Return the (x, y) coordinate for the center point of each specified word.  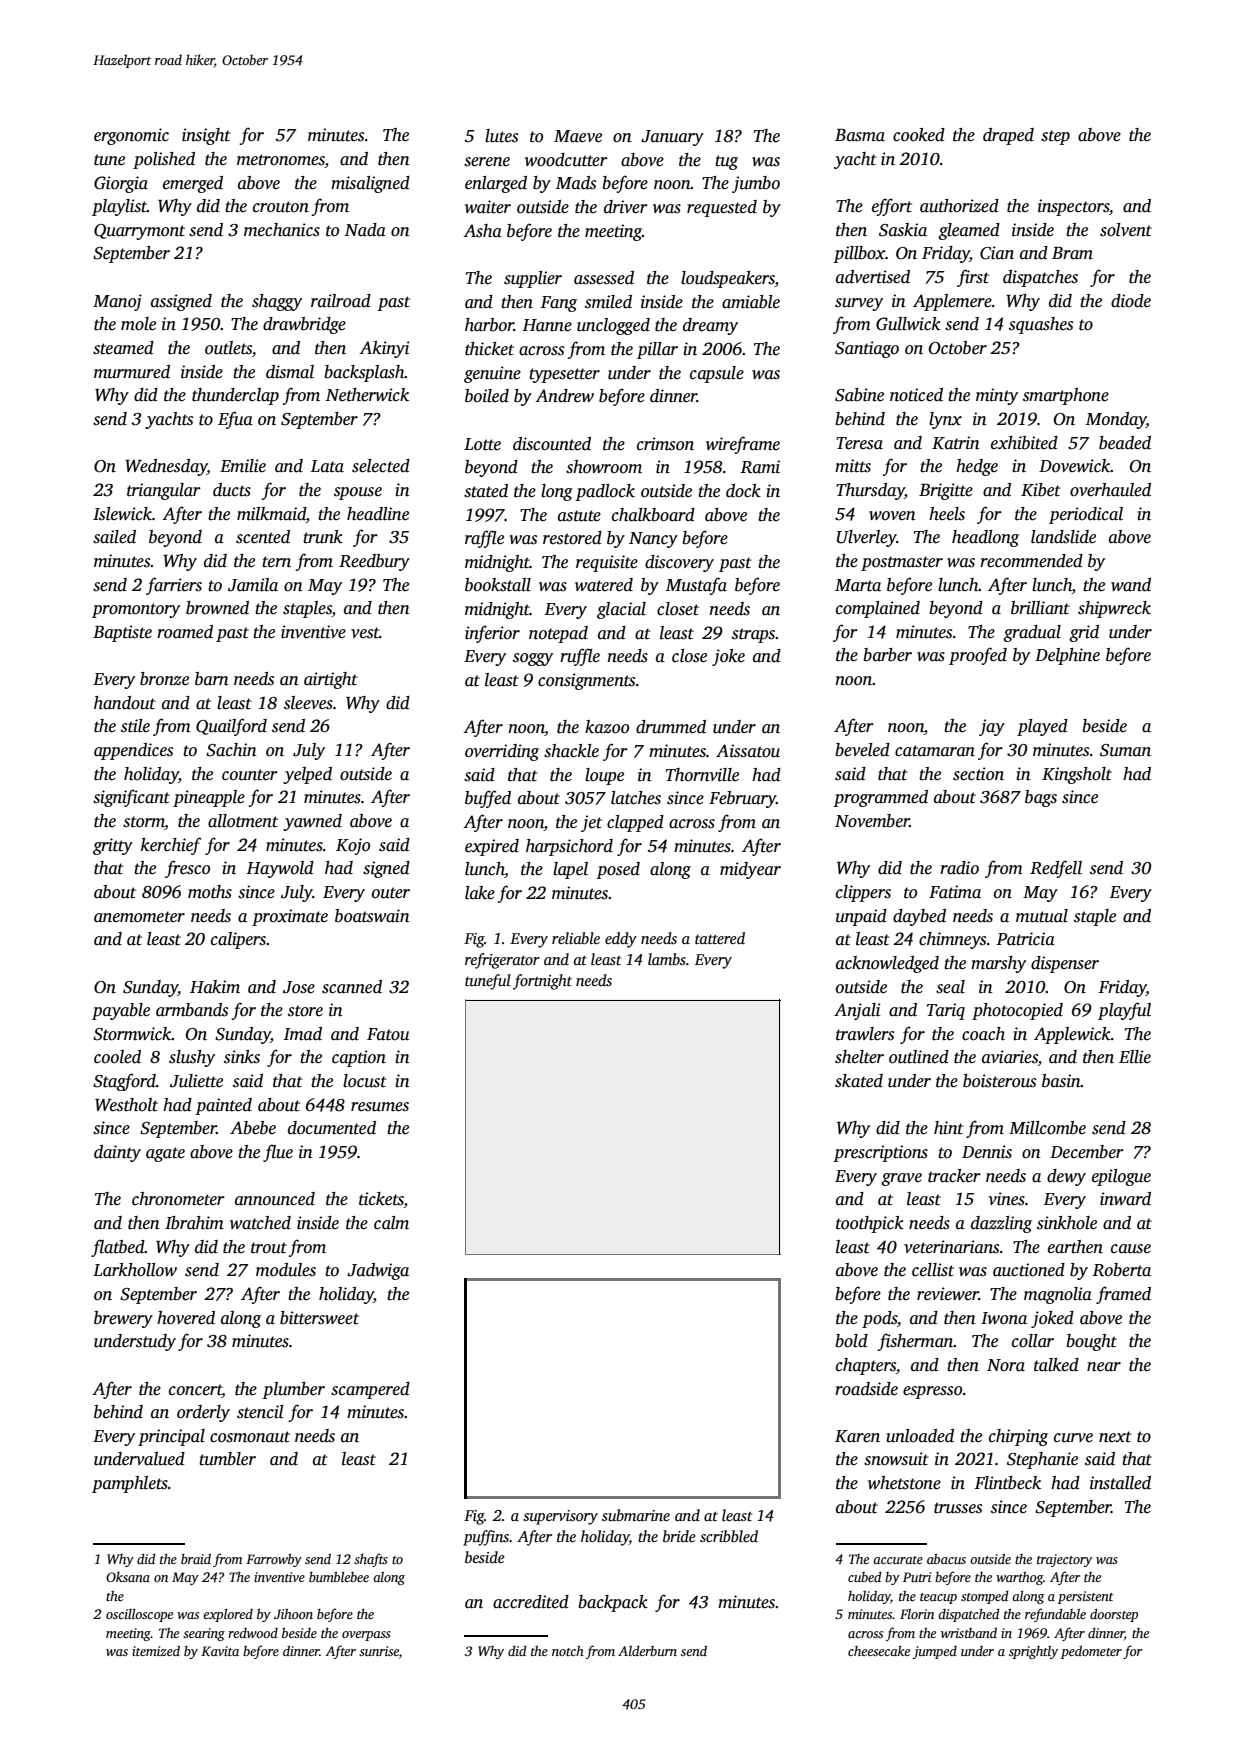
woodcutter (566, 160)
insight (206, 136)
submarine (636, 1515)
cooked (919, 135)
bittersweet (319, 1318)
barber (887, 655)
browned (217, 608)
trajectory (1064, 1560)
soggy (533, 659)
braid (196, 1558)
